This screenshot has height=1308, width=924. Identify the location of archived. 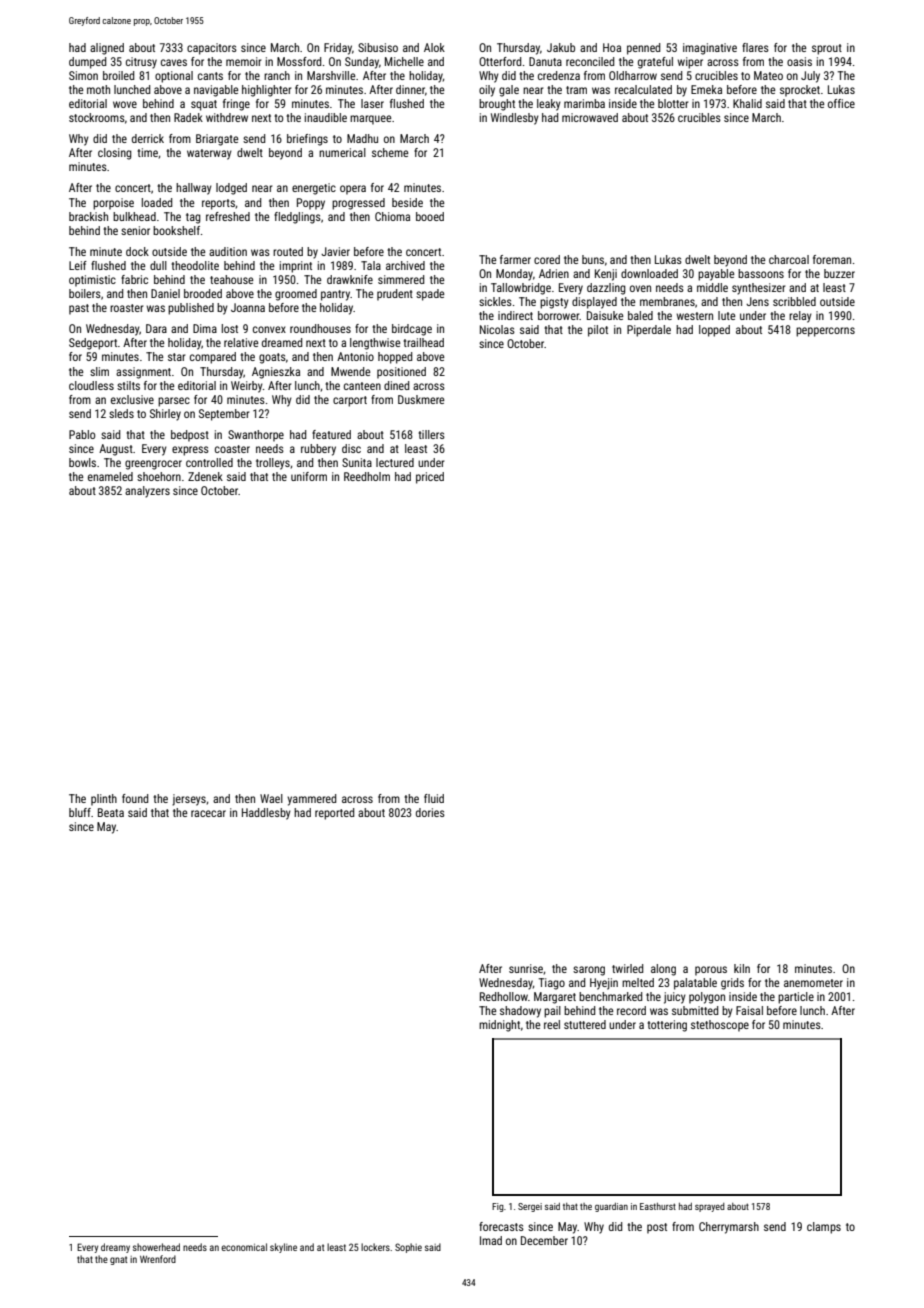
(405, 265).
